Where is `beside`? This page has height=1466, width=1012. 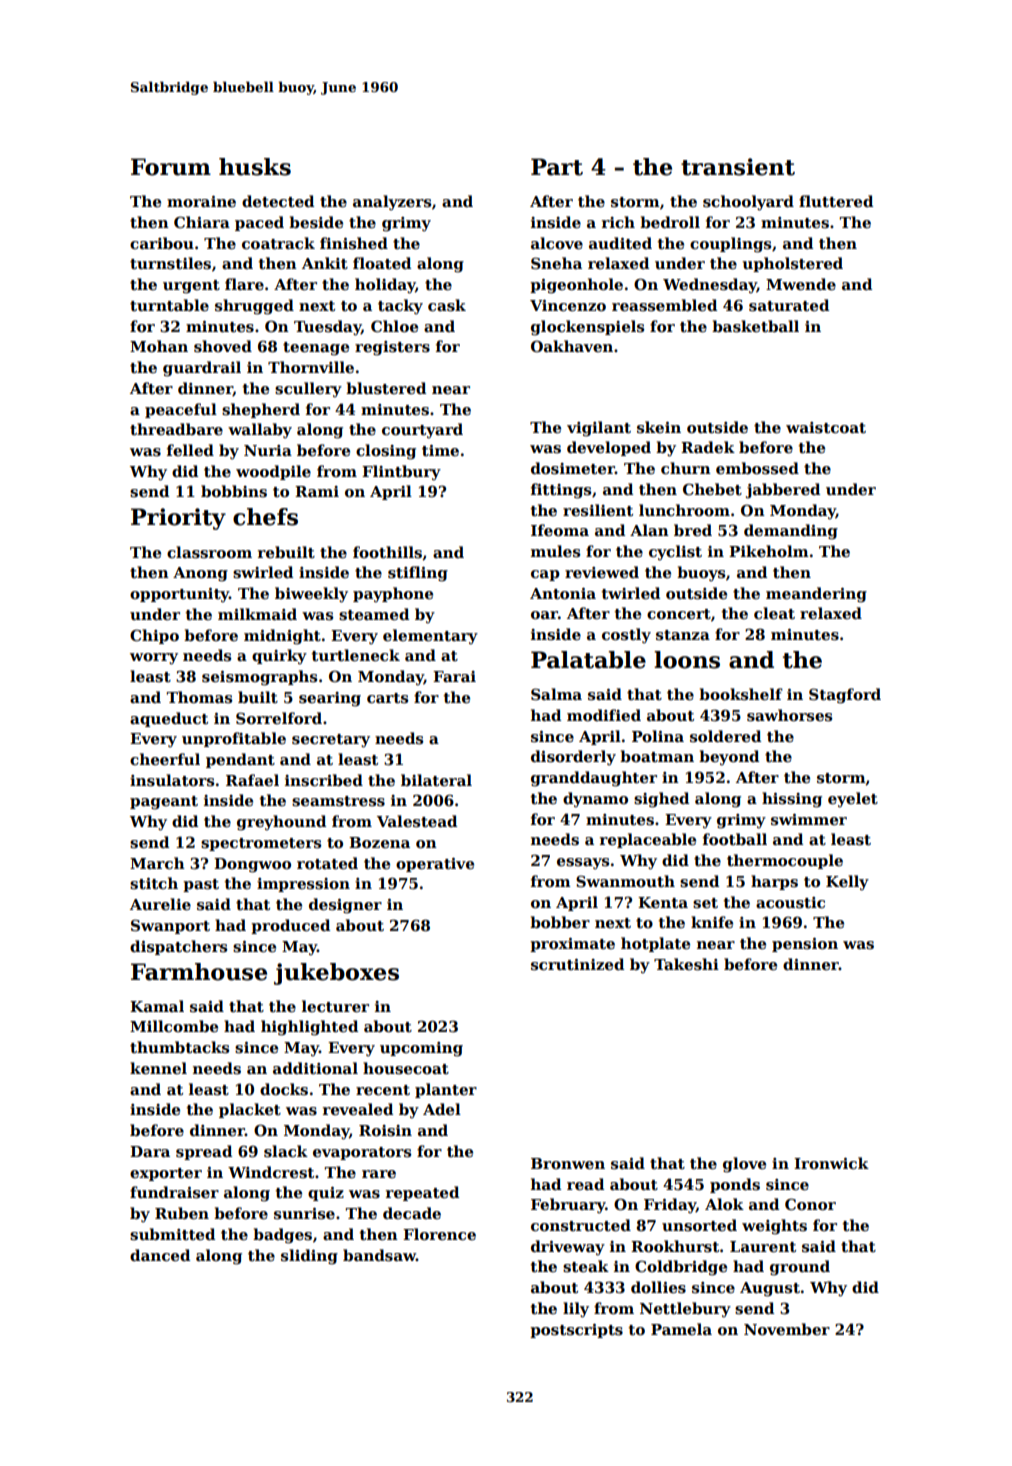
beside is located at coordinates (316, 222).
